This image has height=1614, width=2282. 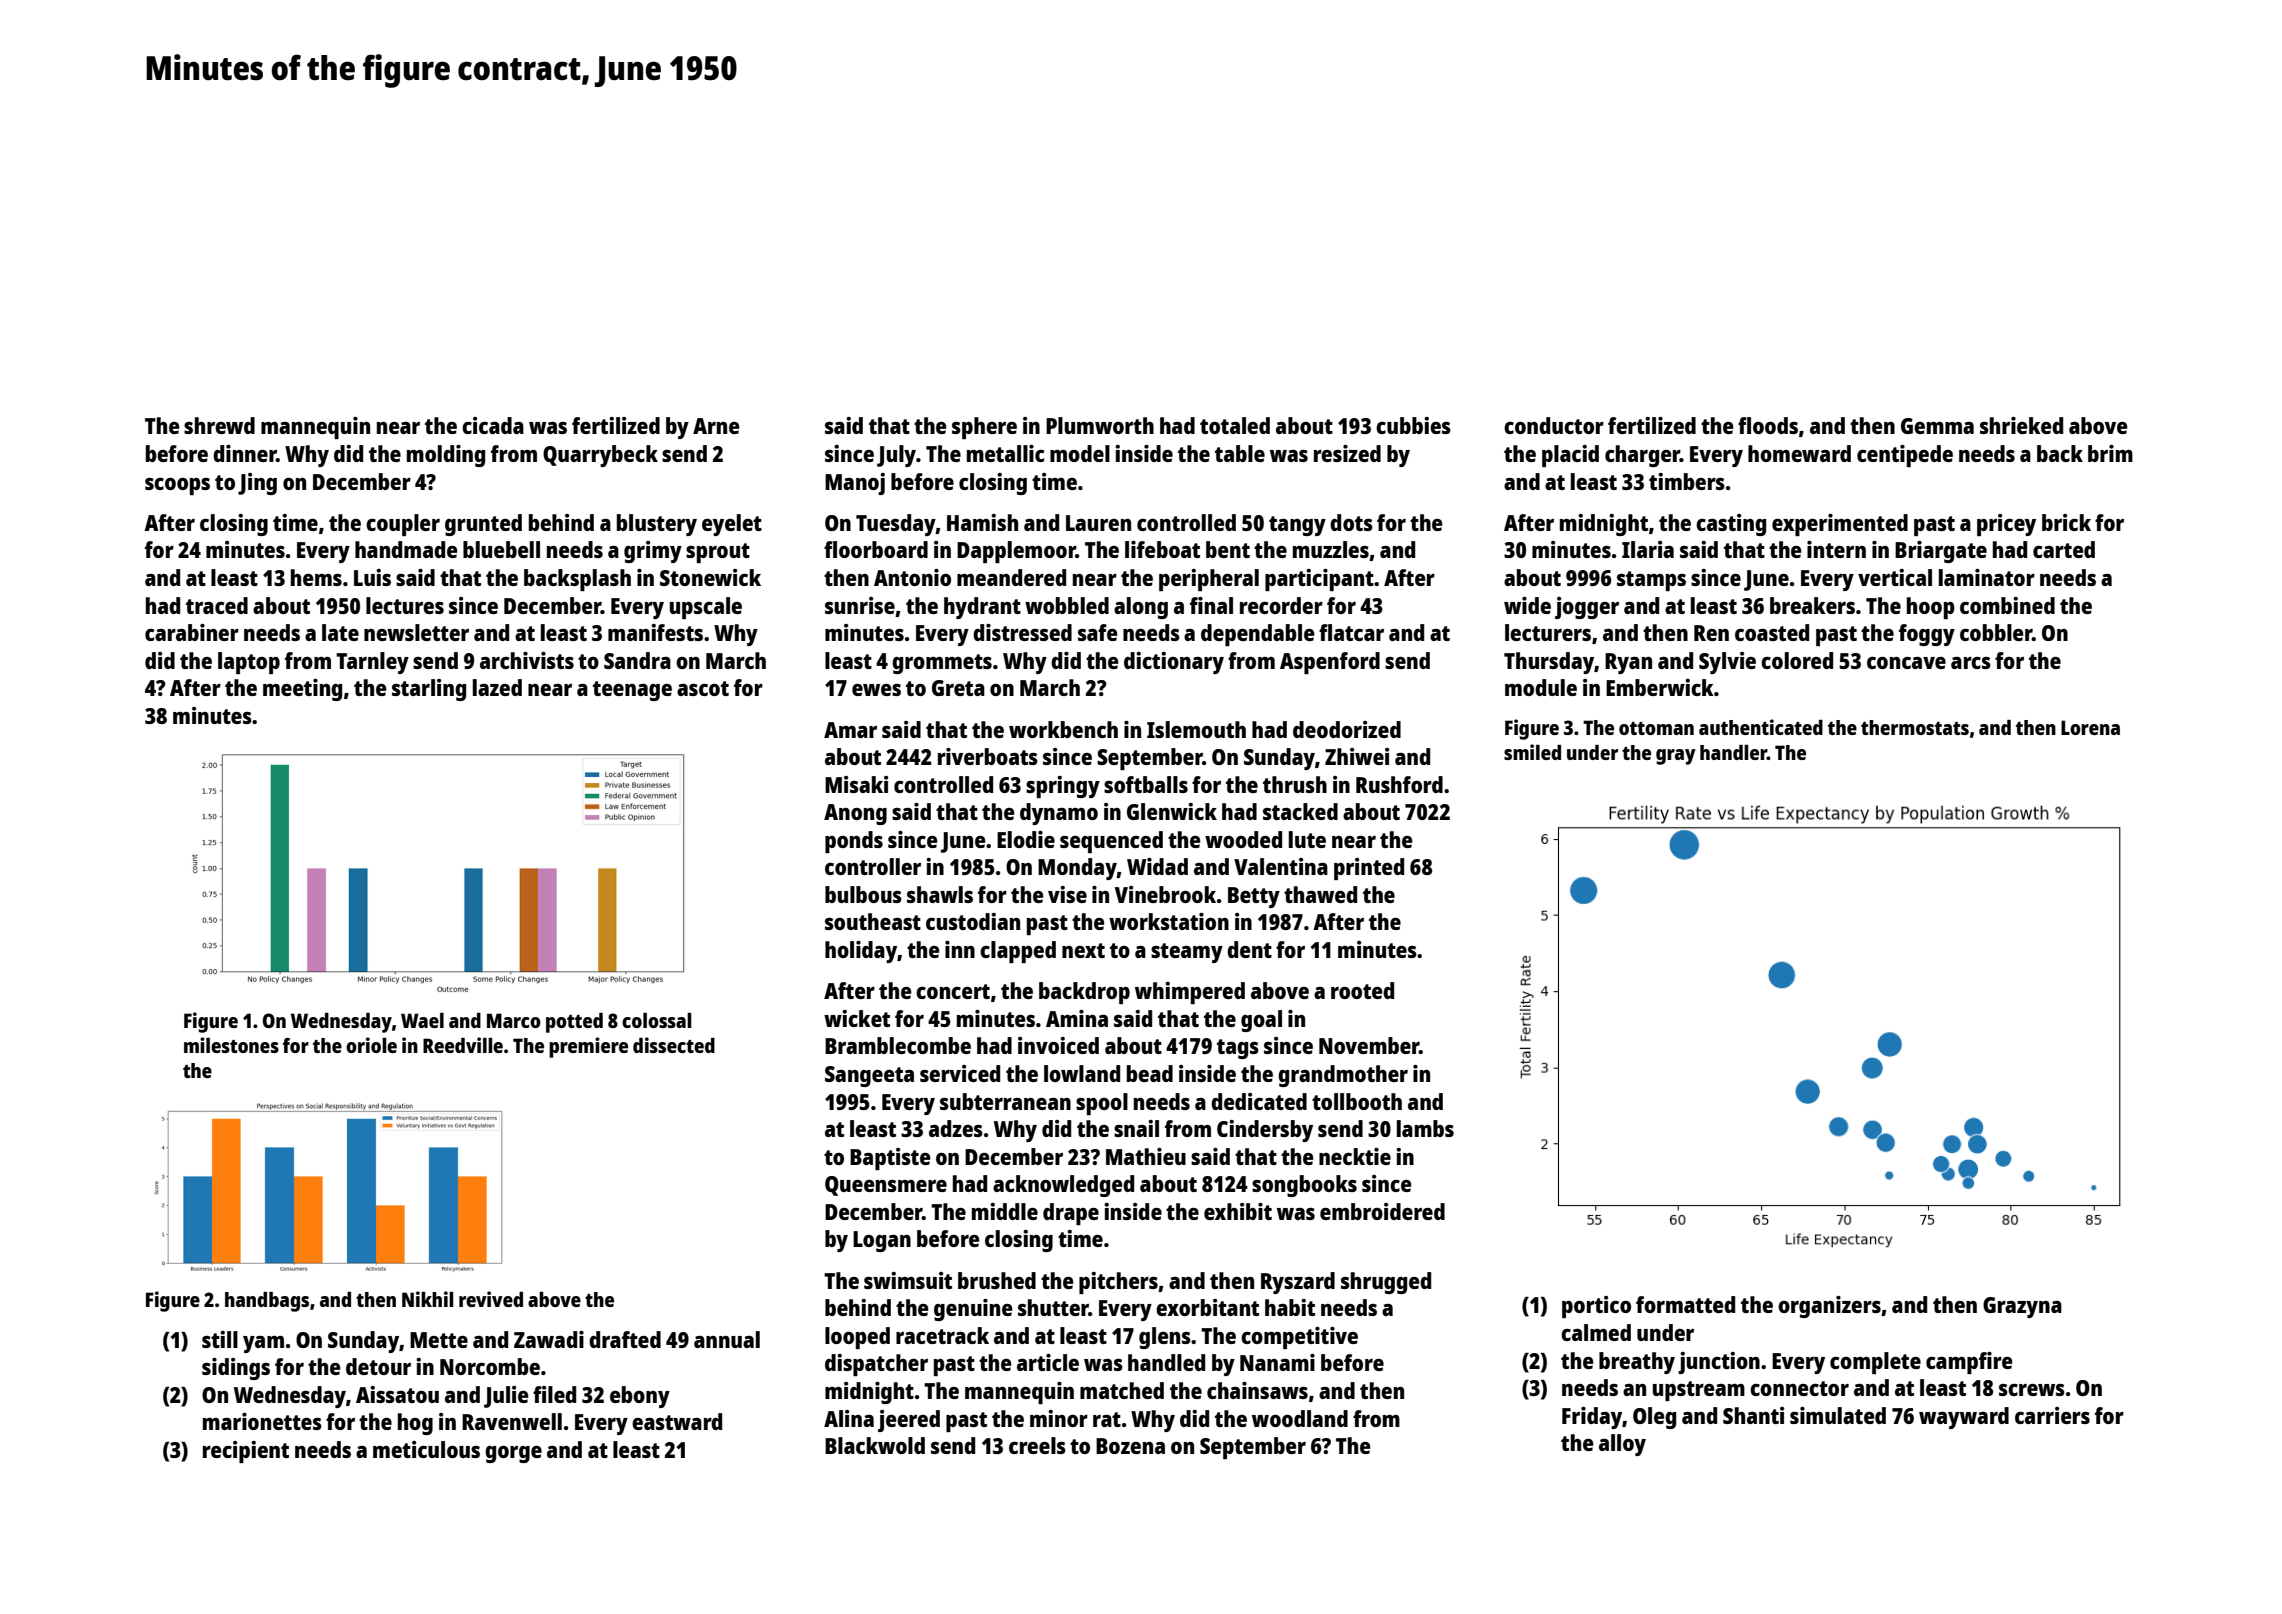 What do you see at coordinates (491, 1299) in the image?
I see `revived` at bounding box center [491, 1299].
